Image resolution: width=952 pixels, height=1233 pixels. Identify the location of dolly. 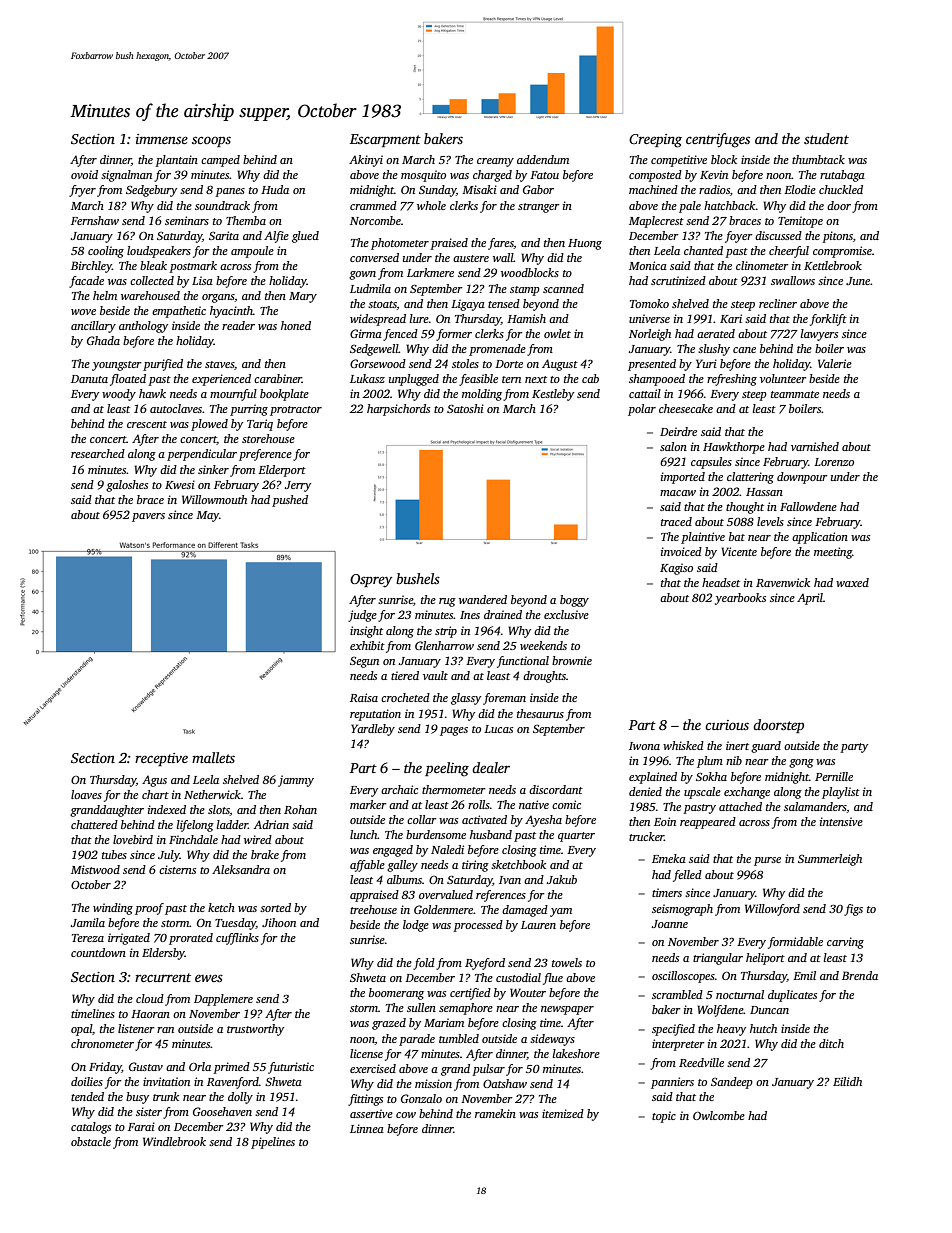
(240, 1098).
